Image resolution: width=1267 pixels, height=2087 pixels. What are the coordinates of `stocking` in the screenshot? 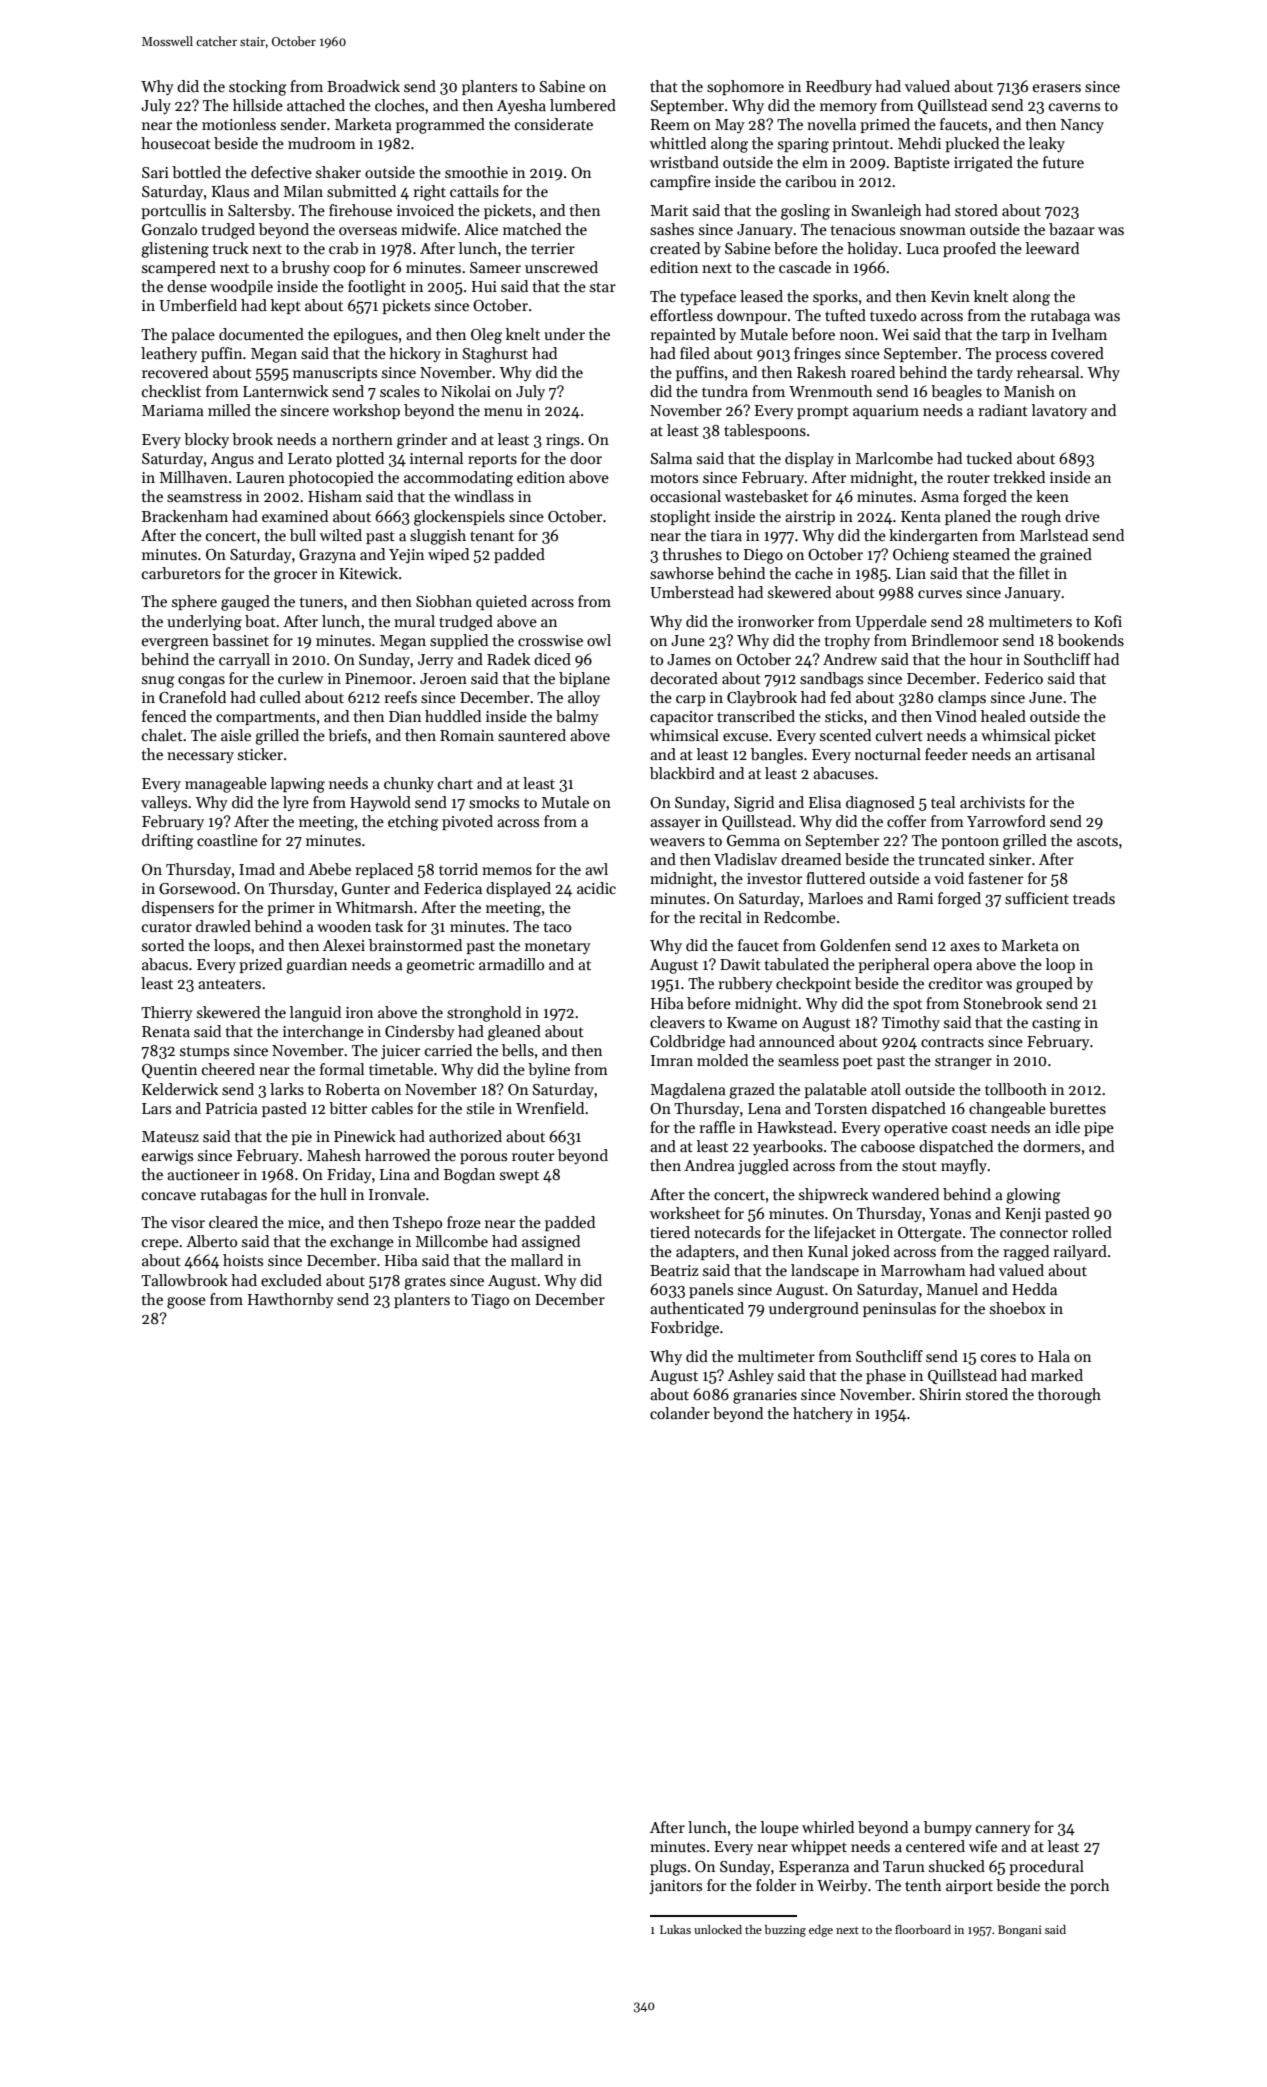 It's located at (258, 88).
